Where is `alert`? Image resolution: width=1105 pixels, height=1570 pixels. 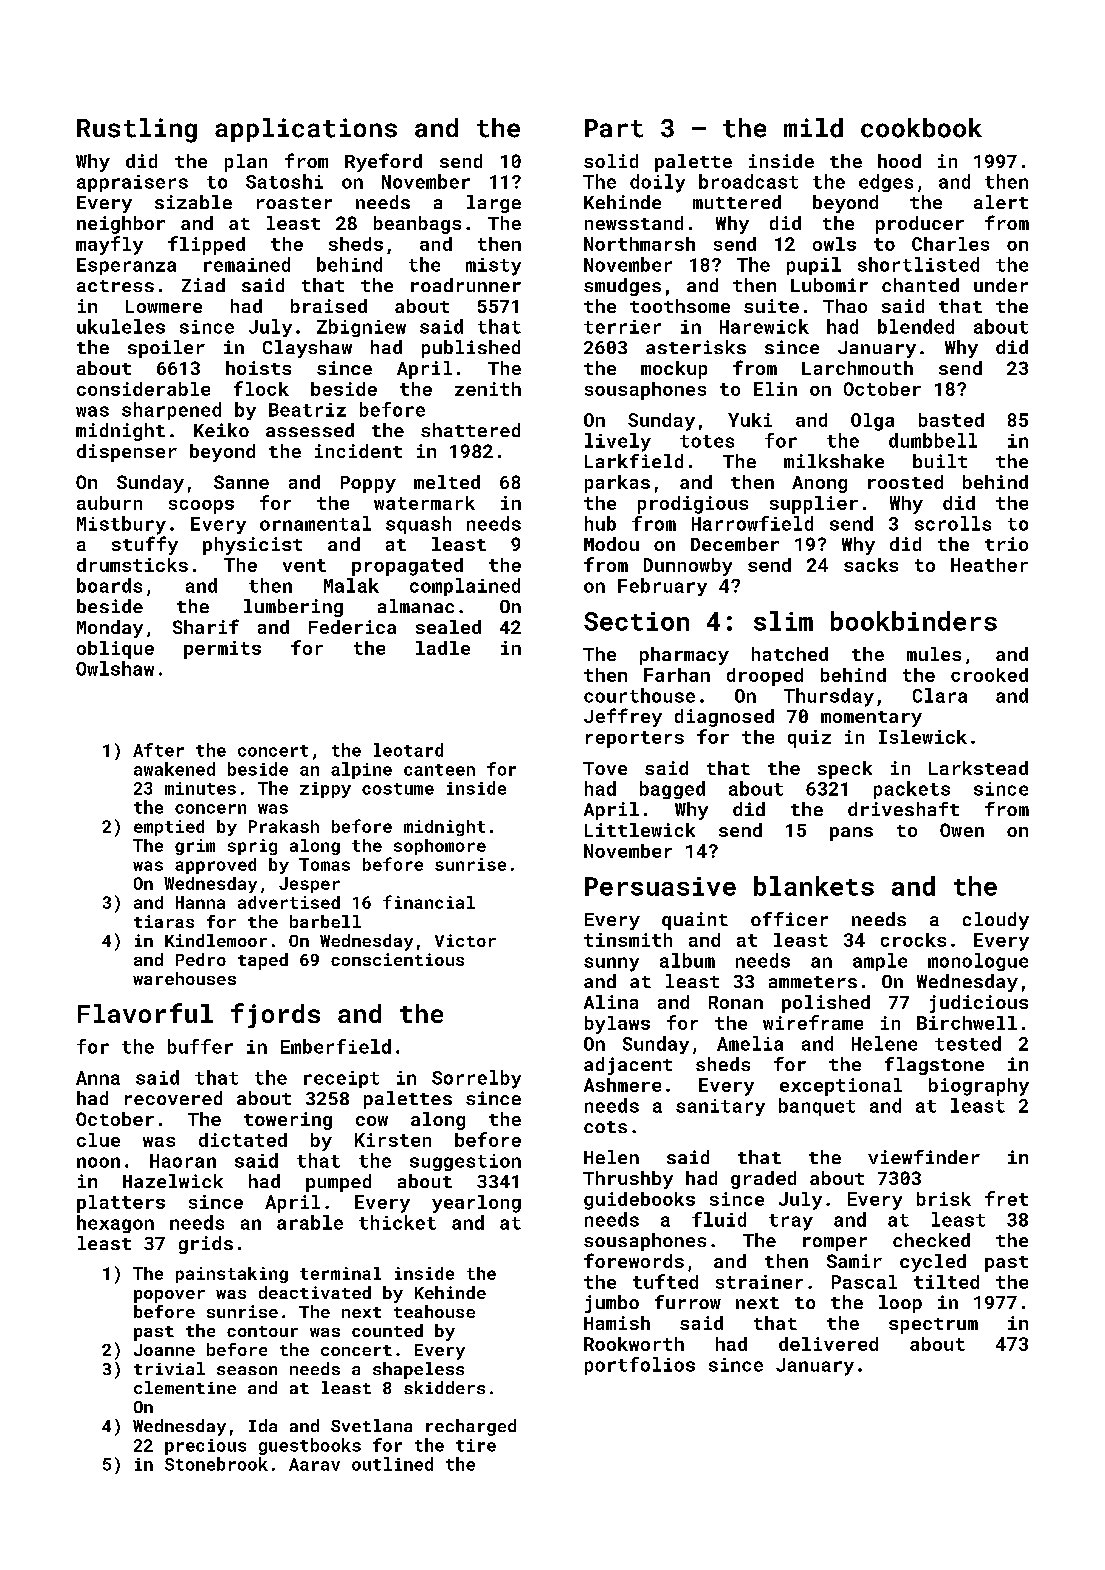 alert is located at coordinates (1001, 202).
